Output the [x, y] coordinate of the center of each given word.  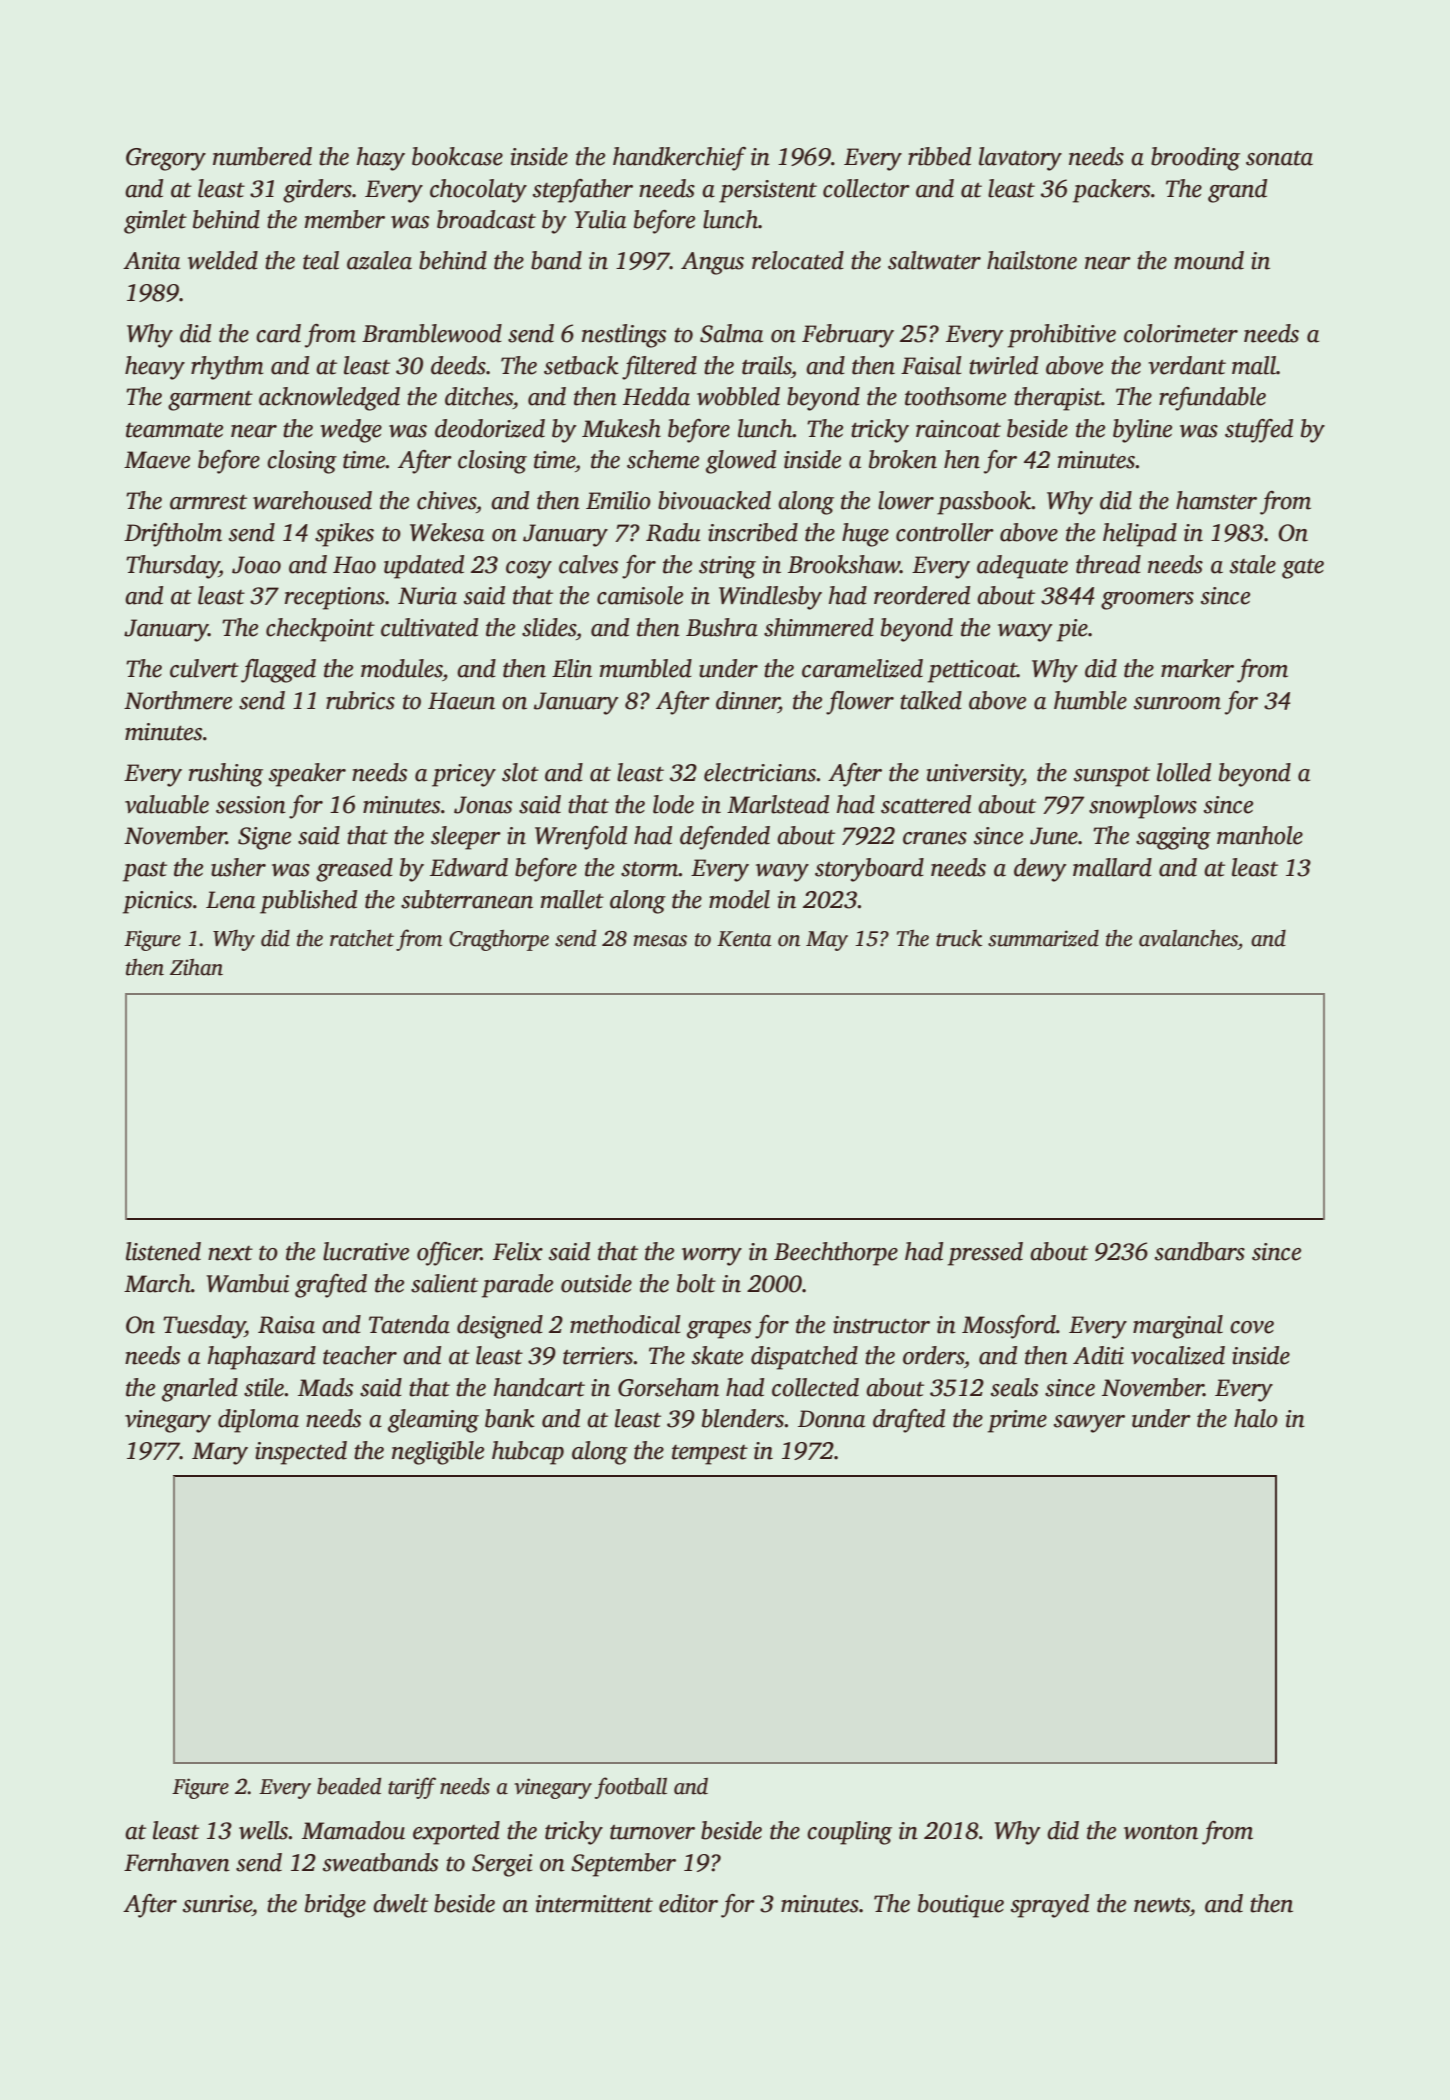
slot [520, 772]
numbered [262, 156]
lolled [1184, 772]
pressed [985, 1254]
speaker [307, 775]
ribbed [939, 156]
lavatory [1020, 159]
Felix [518, 1251]
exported [456, 1833]
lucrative [366, 1251]
